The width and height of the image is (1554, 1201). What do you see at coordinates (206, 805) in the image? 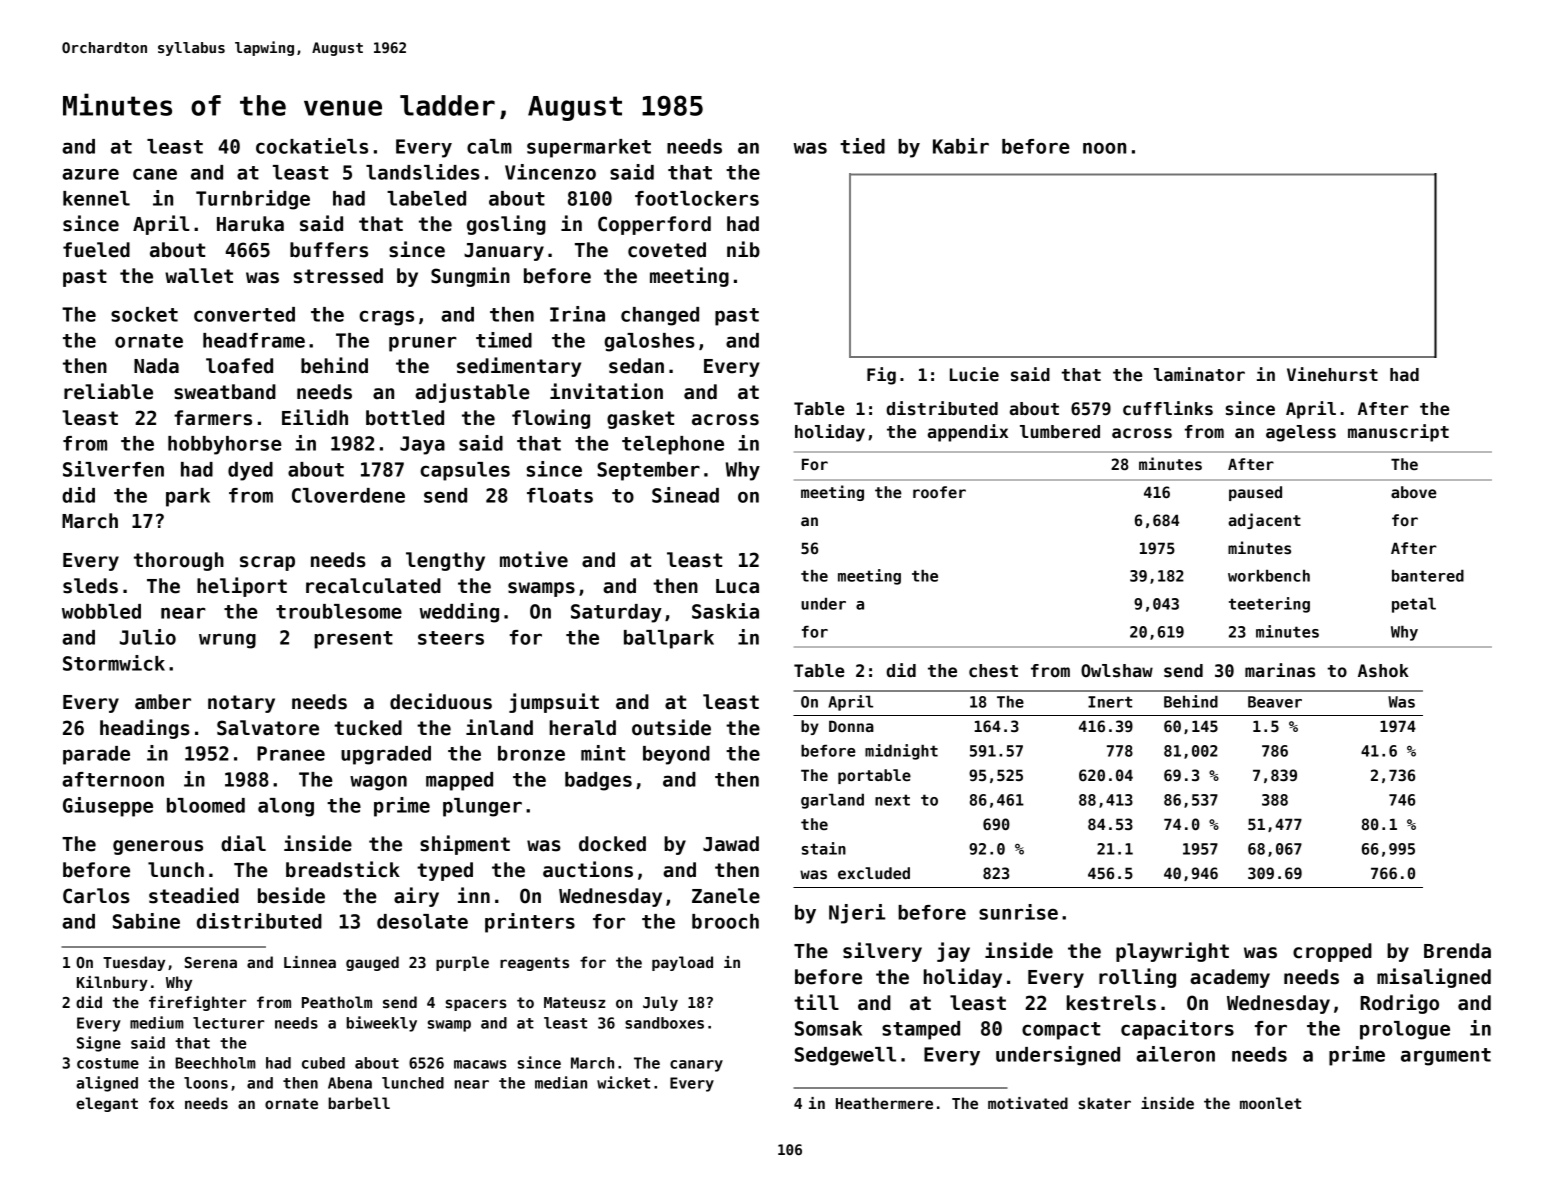
I see `bloomed` at bounding box center [206, 805].
